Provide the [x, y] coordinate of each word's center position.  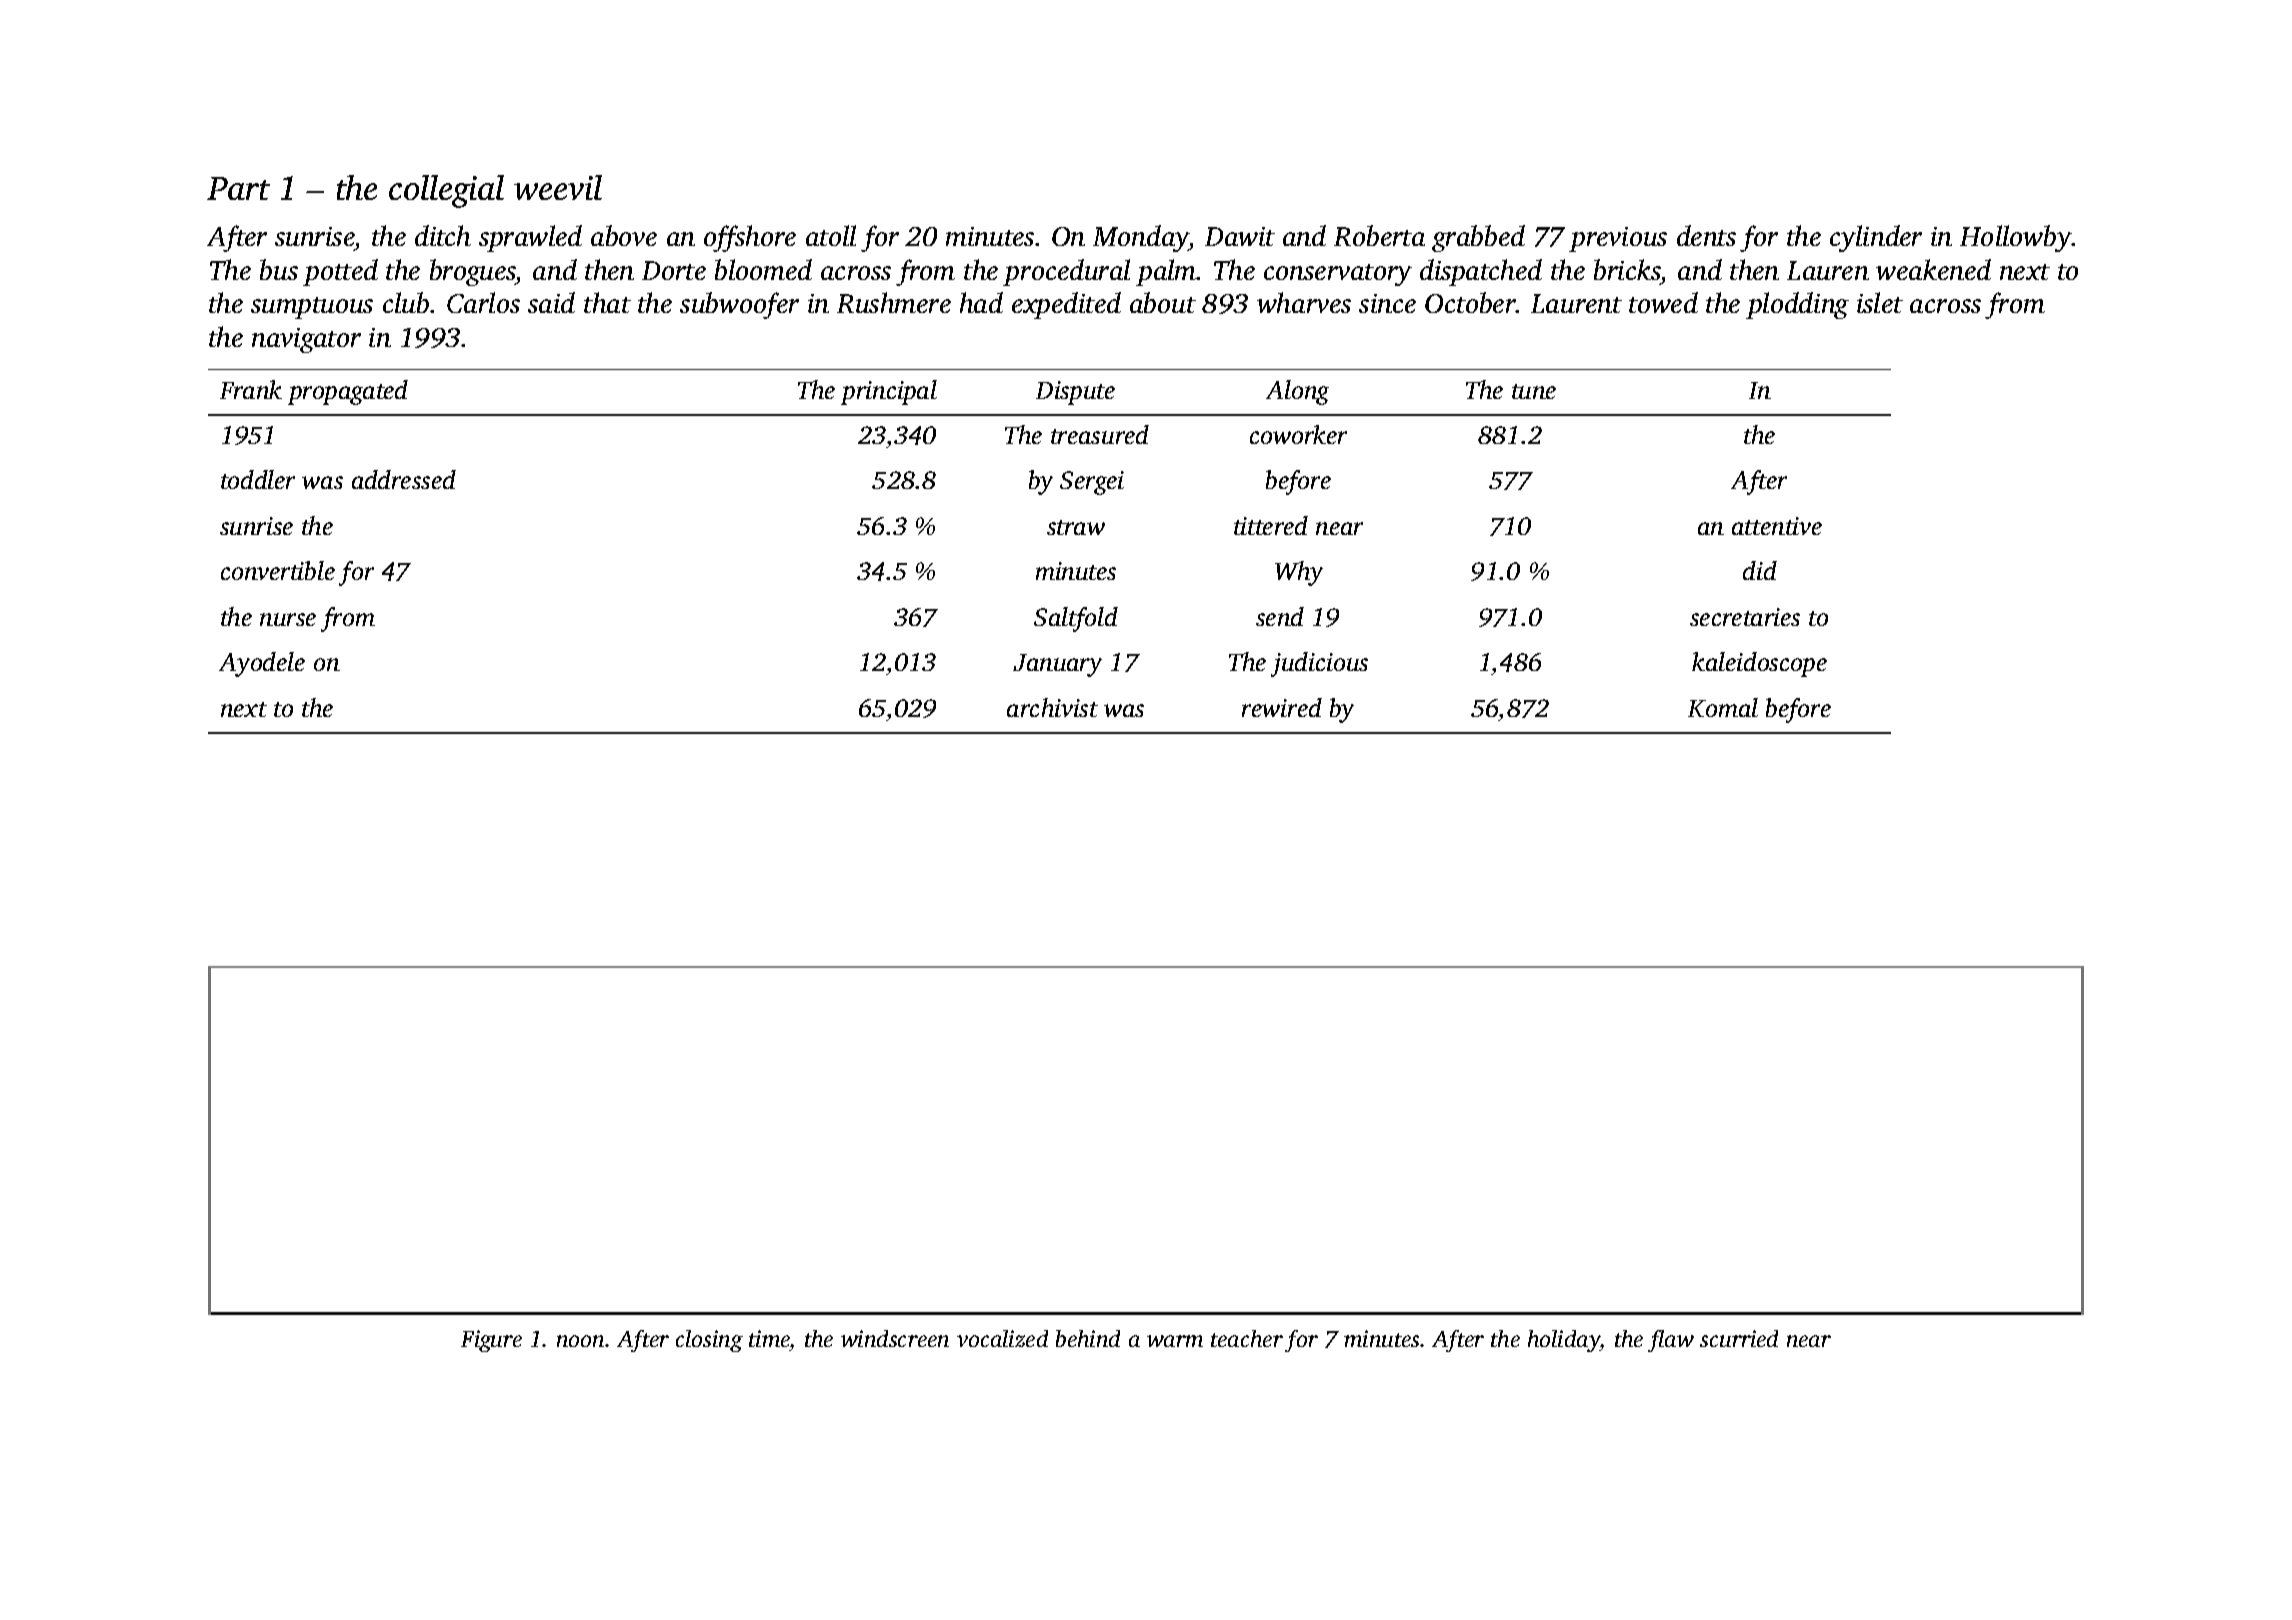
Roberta [1379, 235]
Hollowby [2016, 238]
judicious [1319, 664]
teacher [1247, 1338]
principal [889, 392]
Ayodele [262, 664]
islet [1880, 302]
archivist [1052, 707]
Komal [1723, 707]
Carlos [483, 302]
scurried [1739, 1338]
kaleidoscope [1759, 664]
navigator [306, 340]
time [769, 1338]
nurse [288, 619]
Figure [491, 1341]
